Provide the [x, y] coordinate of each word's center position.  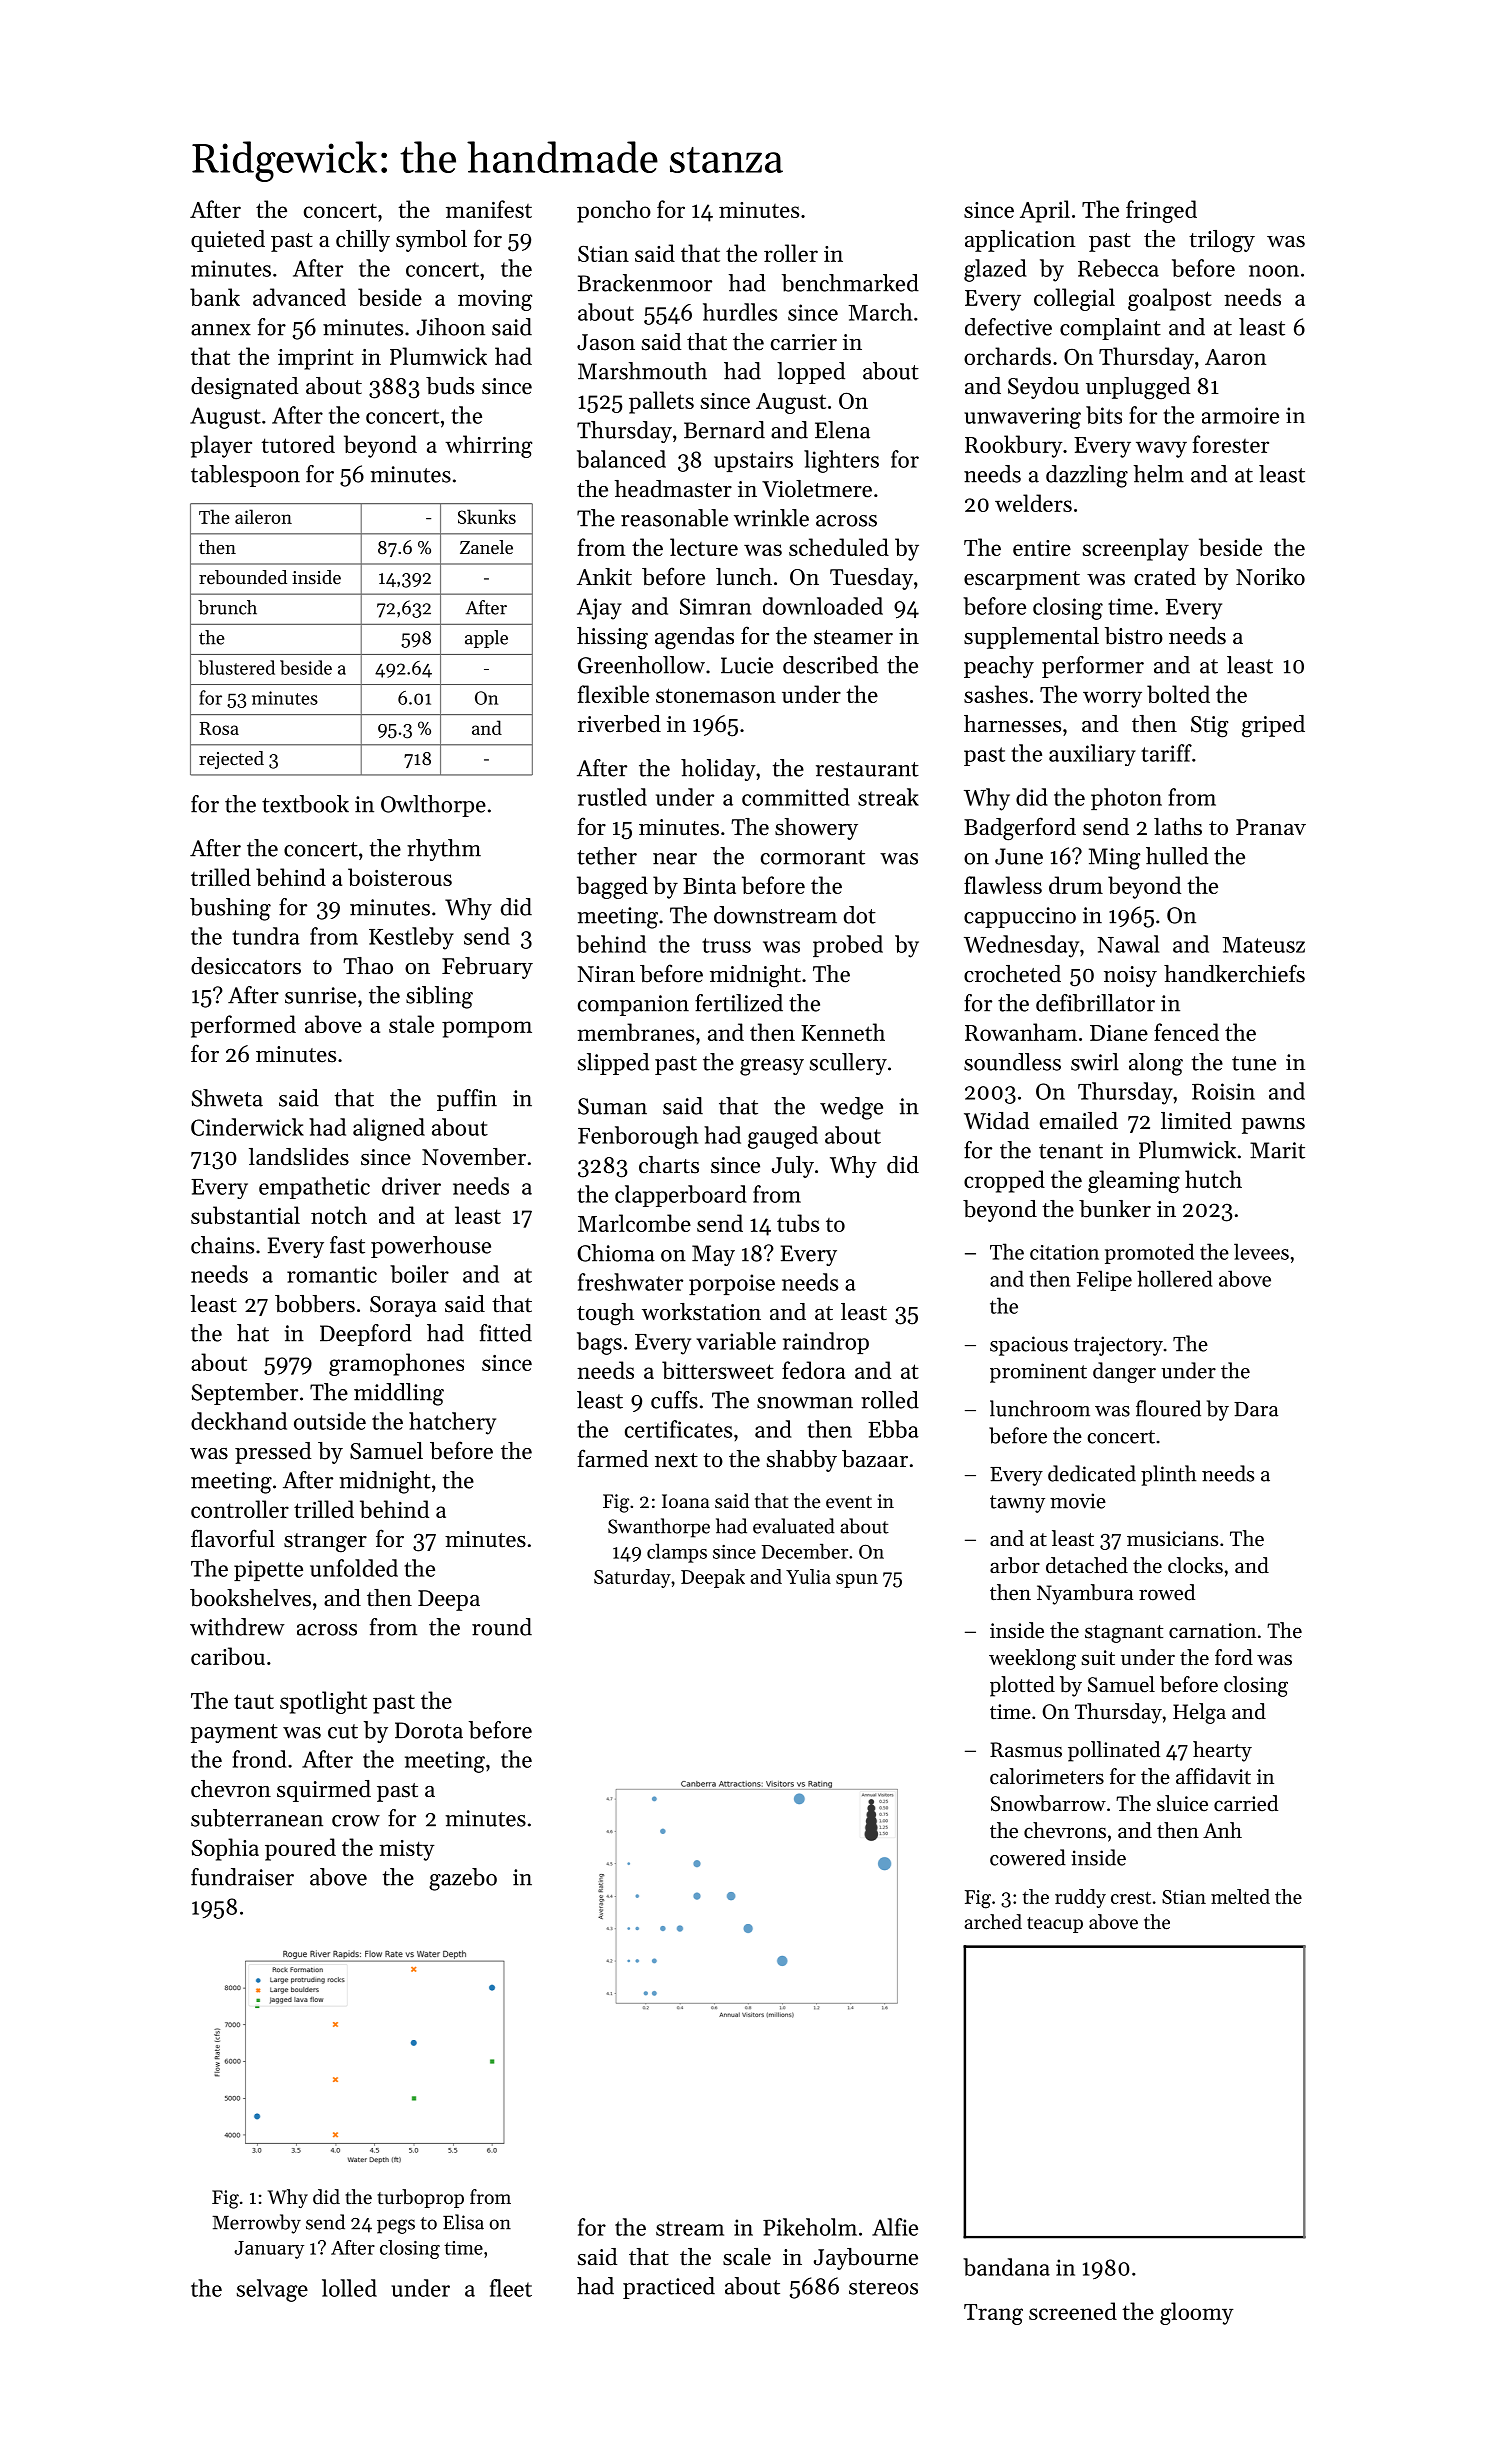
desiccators [246, 966]
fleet [511, 2288]
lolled [349, 2288]
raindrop [826, 1343]
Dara [1256, 1409]
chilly [363, 241]
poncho [614, 211]
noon [1274, 271]
